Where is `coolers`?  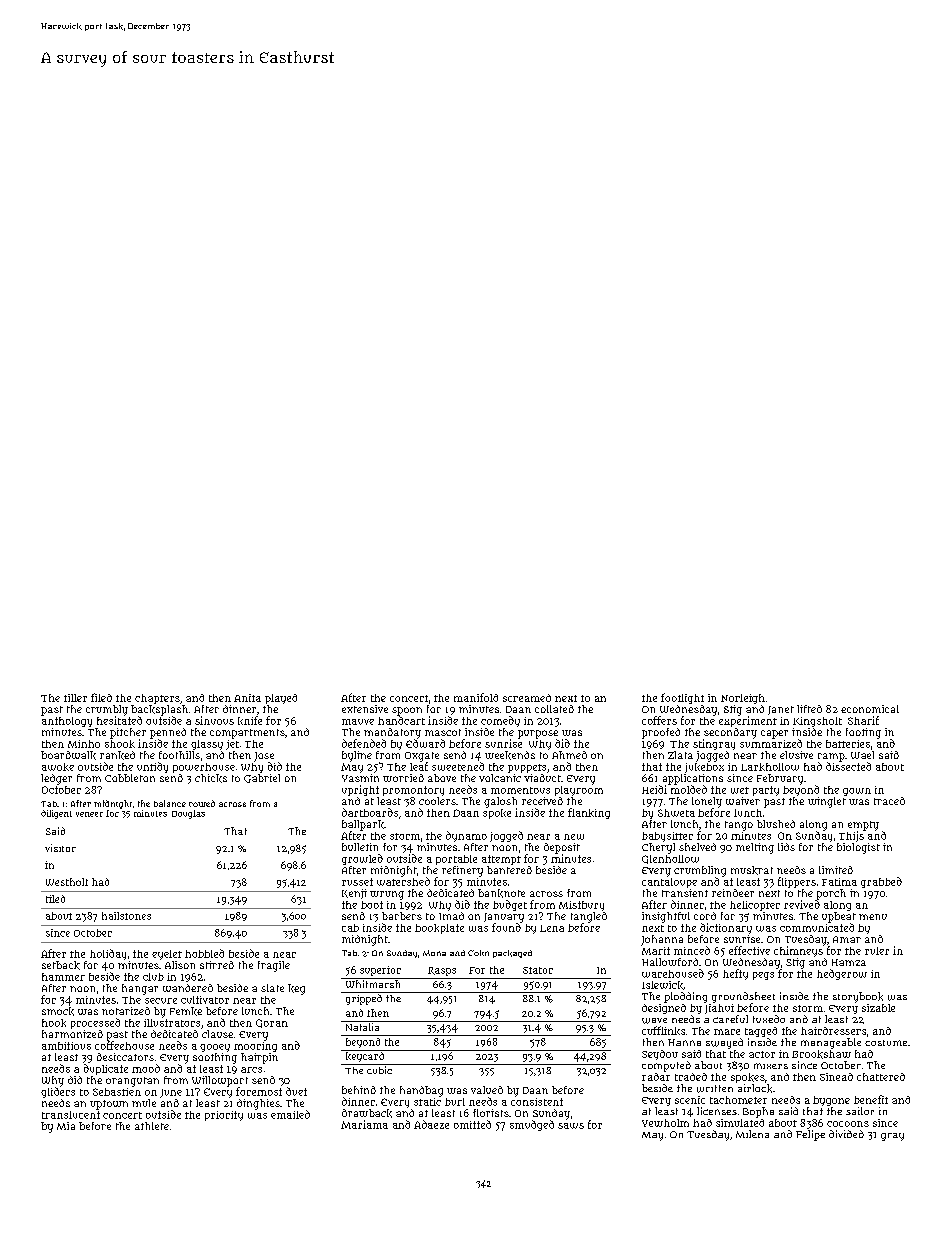
coolers is located at coordinates (437, 801).
